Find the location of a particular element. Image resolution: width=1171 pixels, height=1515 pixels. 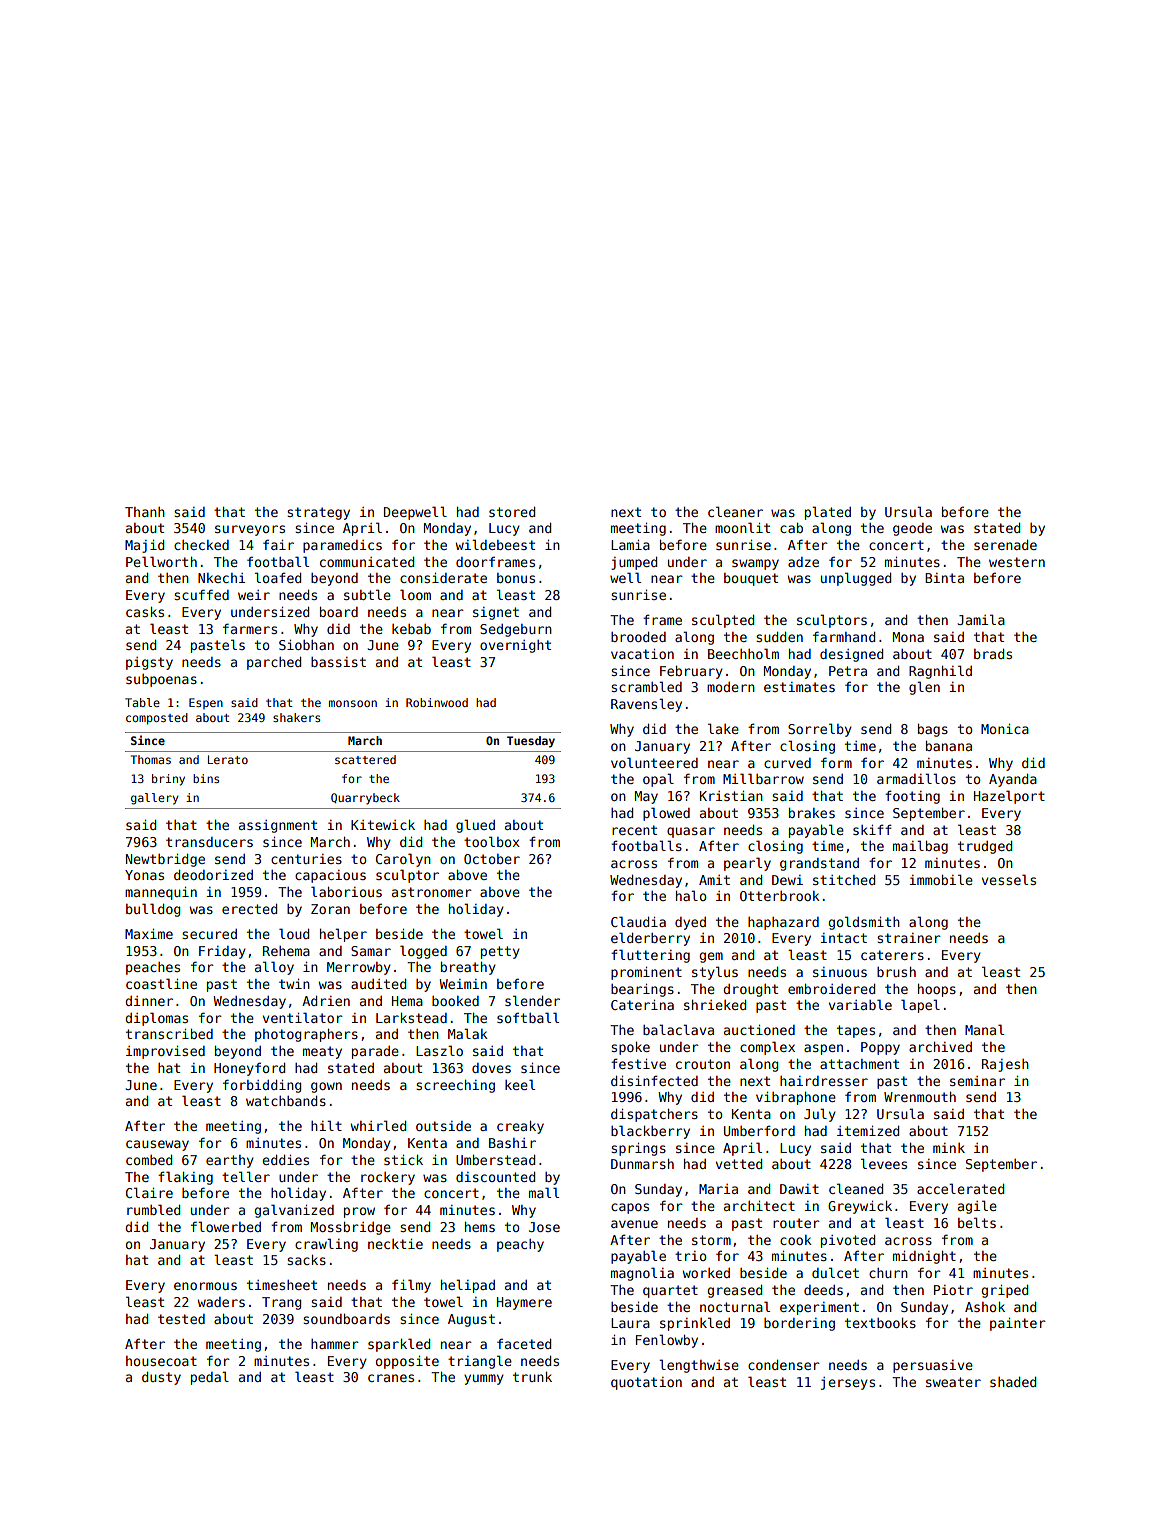

hilt is located at coordinates (326, 1125).
